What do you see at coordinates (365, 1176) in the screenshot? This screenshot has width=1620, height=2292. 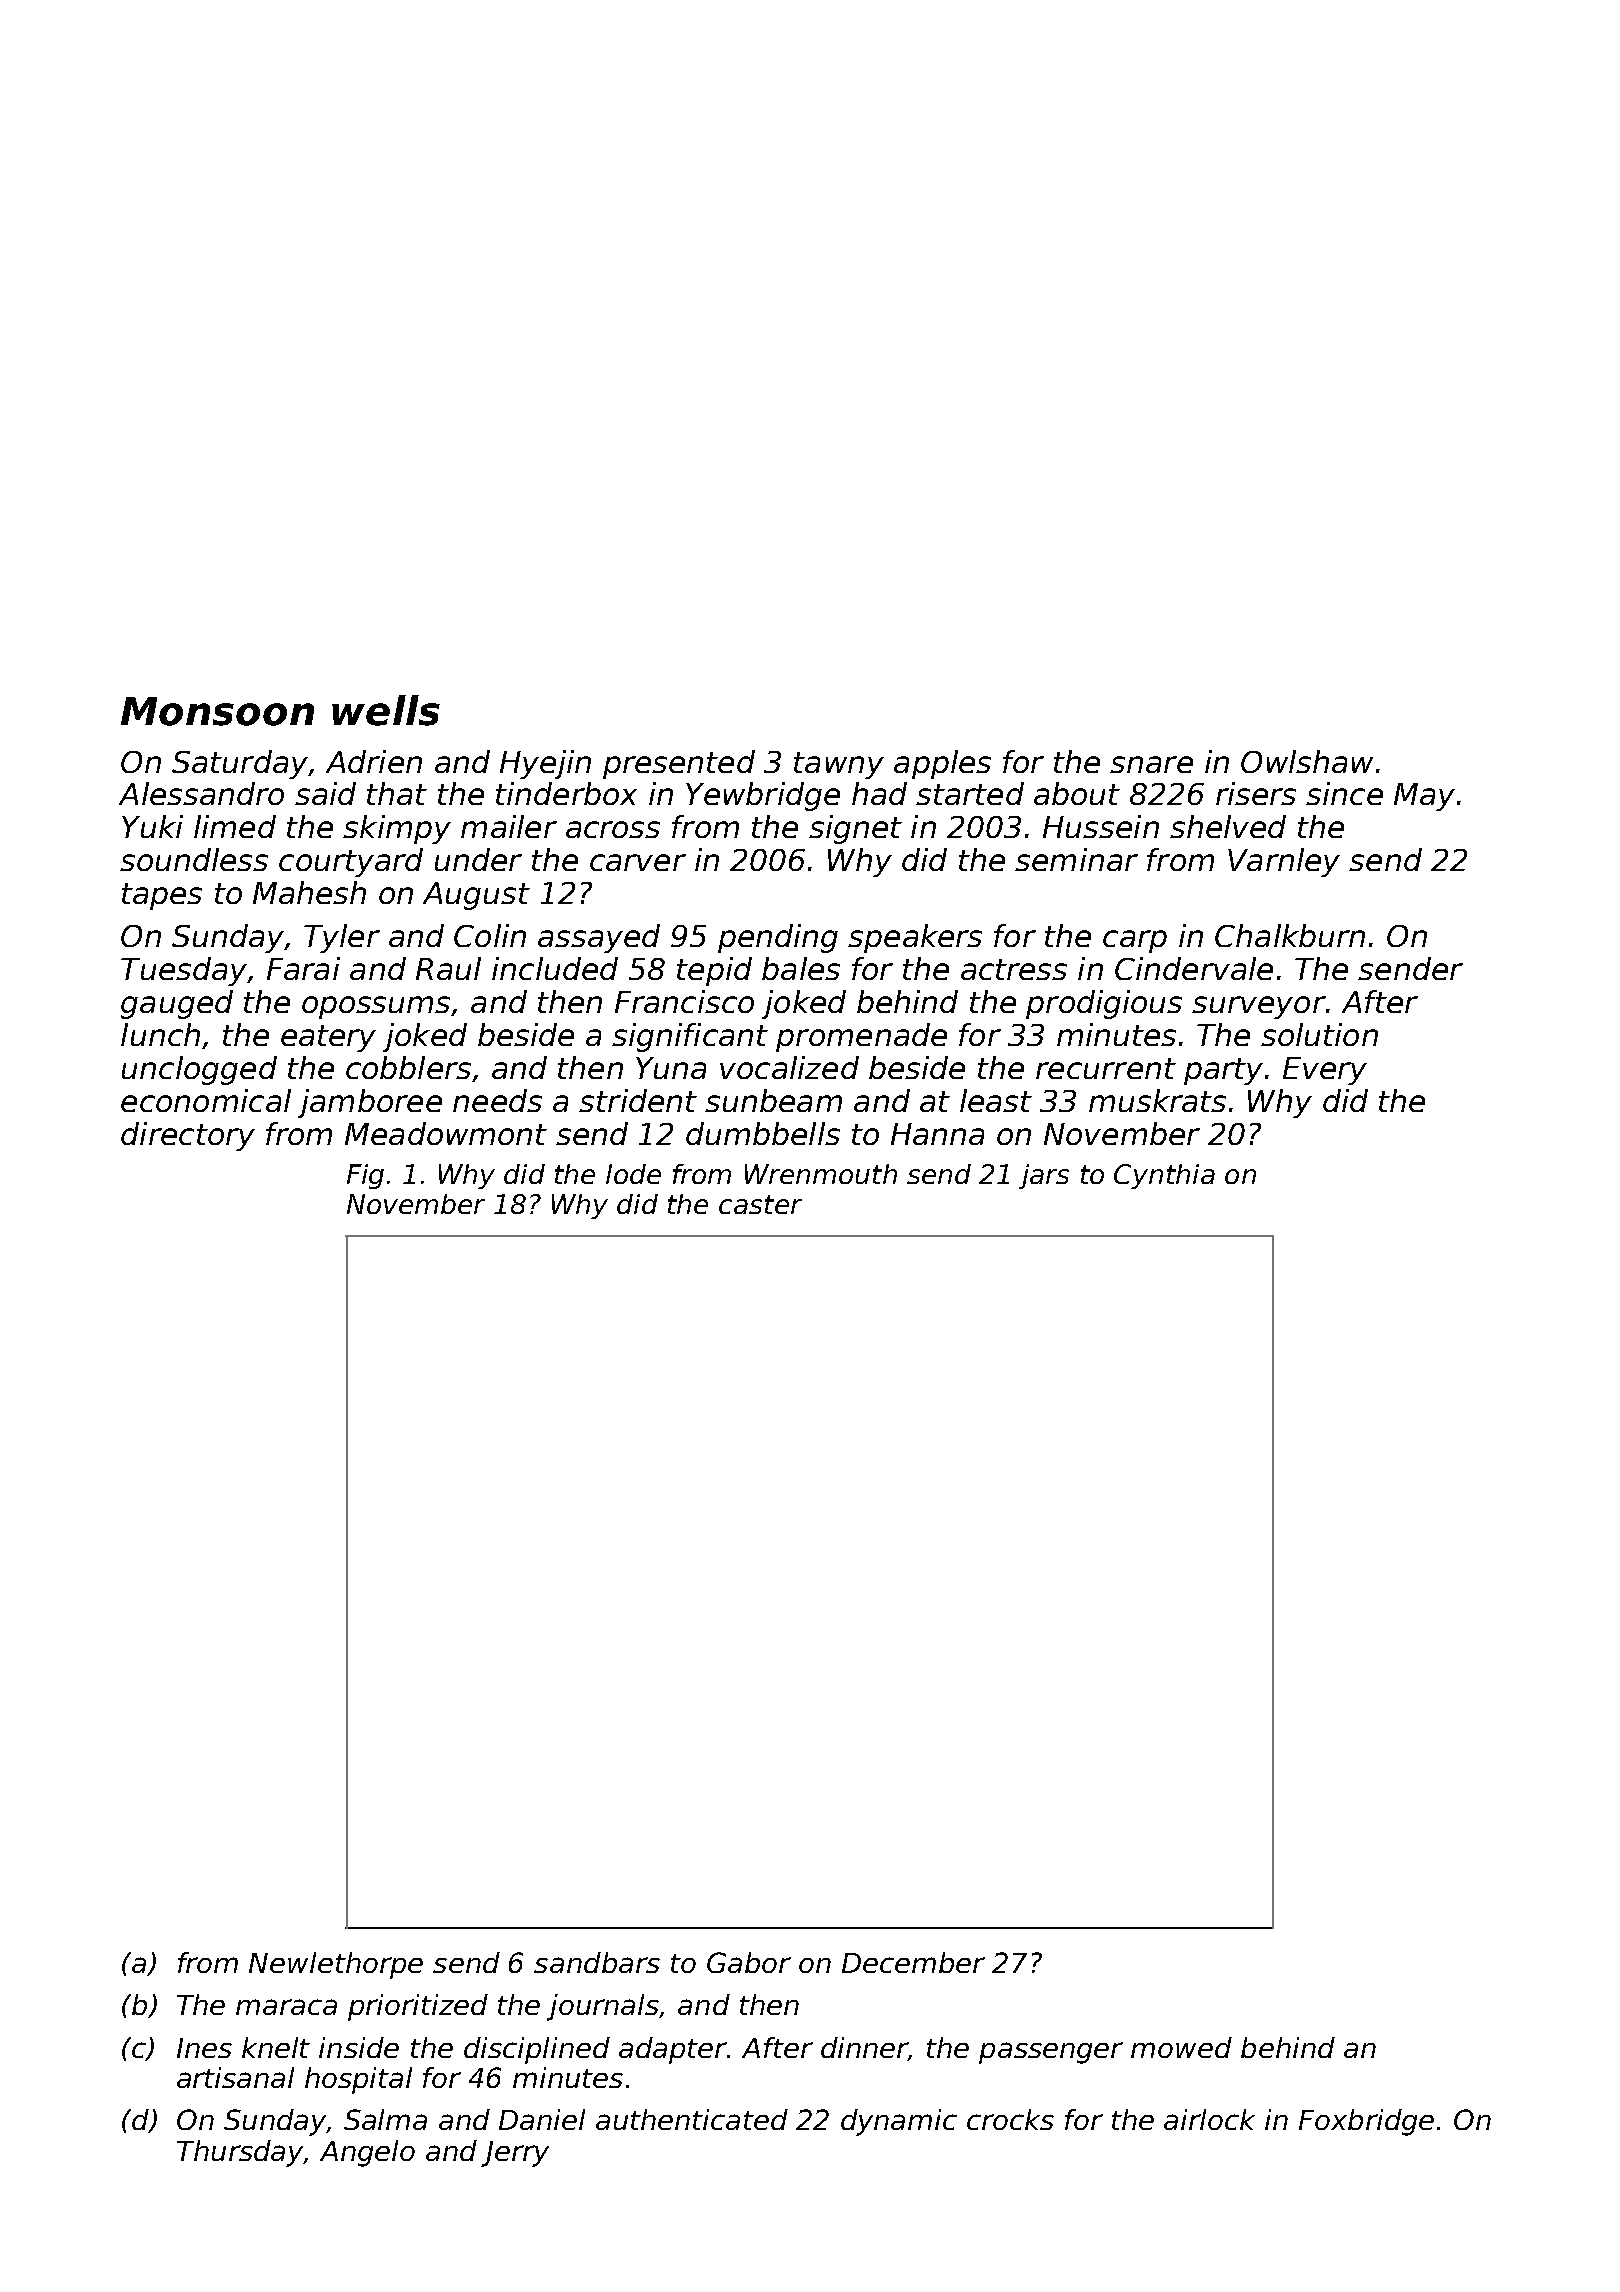 I see `Fig` at bounding box center [365, 1176].
